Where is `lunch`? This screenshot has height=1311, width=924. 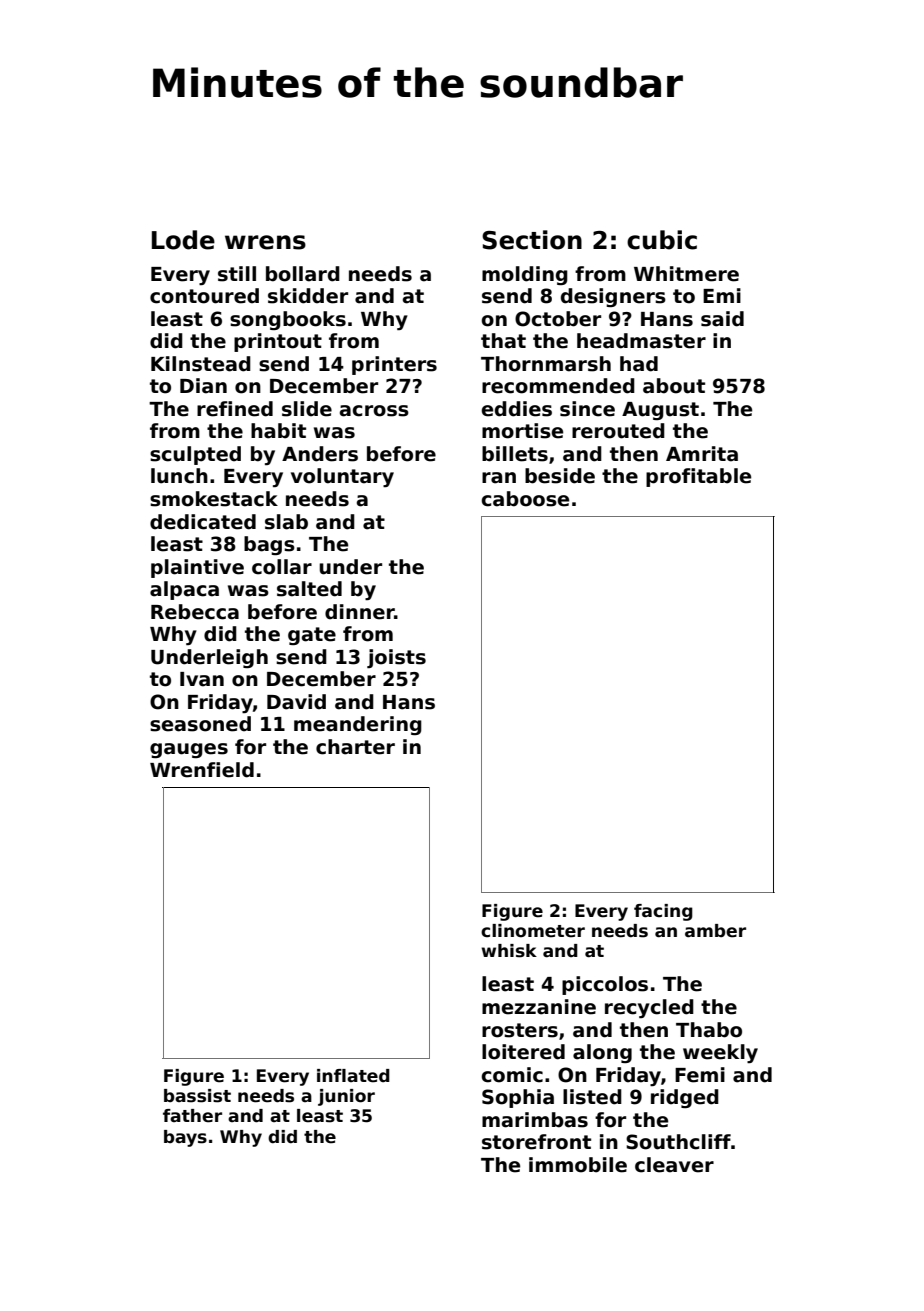
lunch is located at coordinates (179, 476).
